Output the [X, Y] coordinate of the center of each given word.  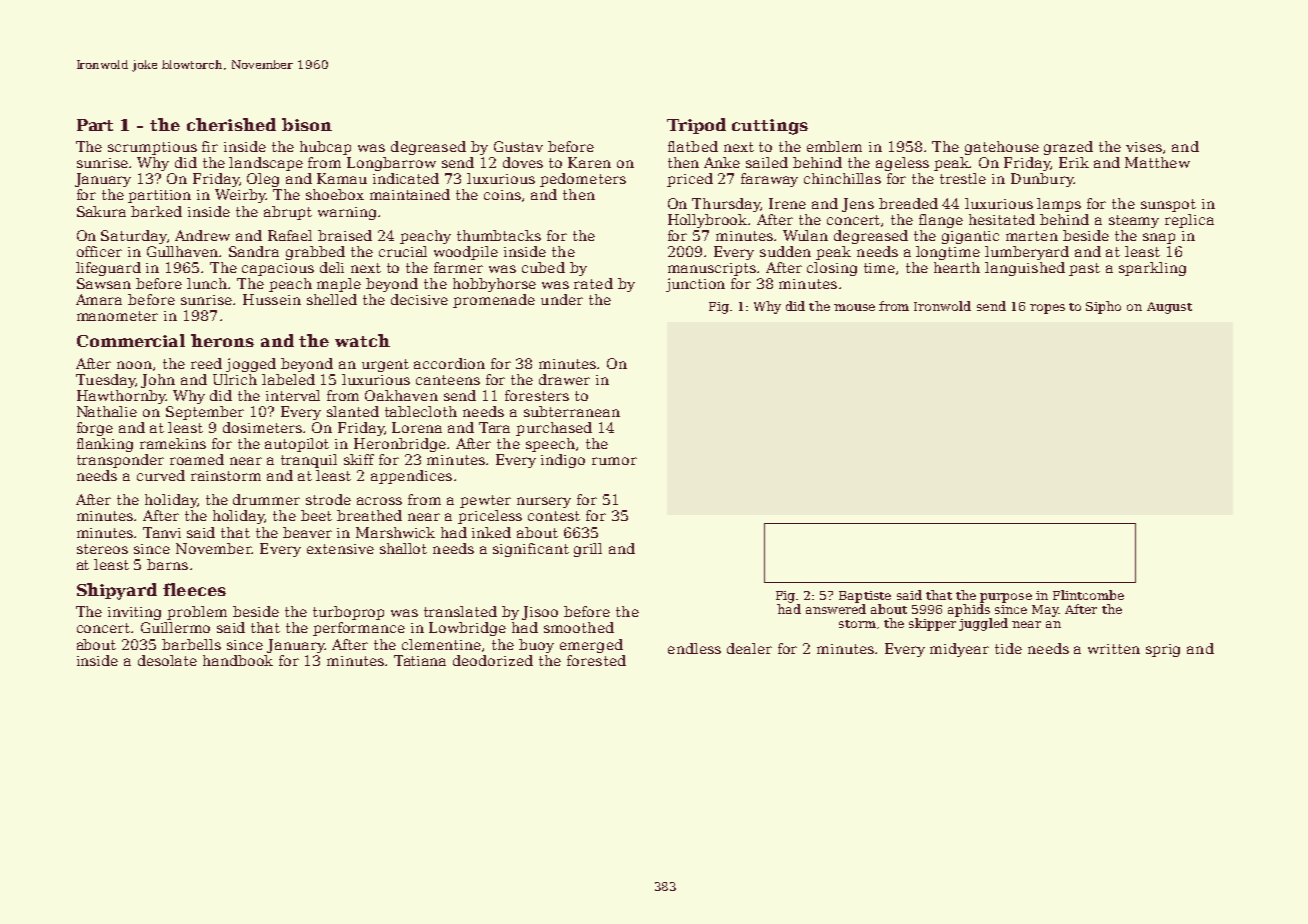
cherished [231, 124]
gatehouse [1002, 148]
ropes [1047, 309]
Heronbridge [400, 445]
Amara [99, 299]
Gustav [518, 146]
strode [328, 499]
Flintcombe [1088, 595]
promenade [494, 301]
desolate [167, 660]
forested [596, 660]
